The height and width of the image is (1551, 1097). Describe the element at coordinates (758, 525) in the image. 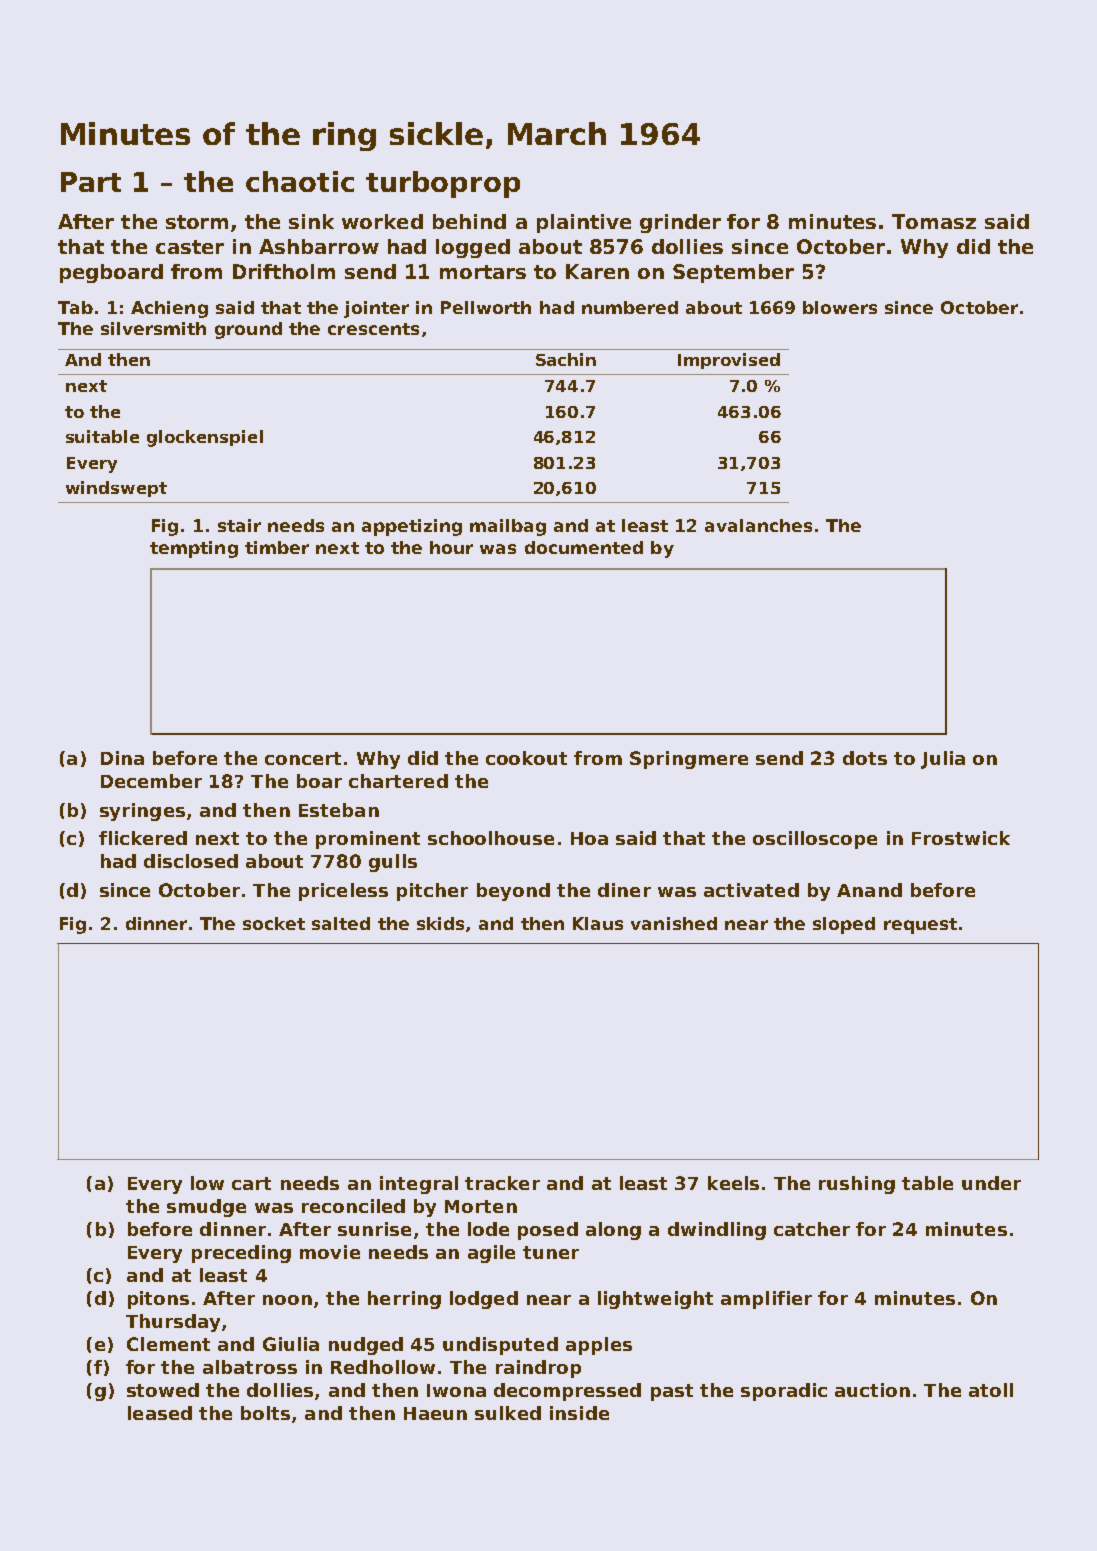

I see `avalanches` at that location.
